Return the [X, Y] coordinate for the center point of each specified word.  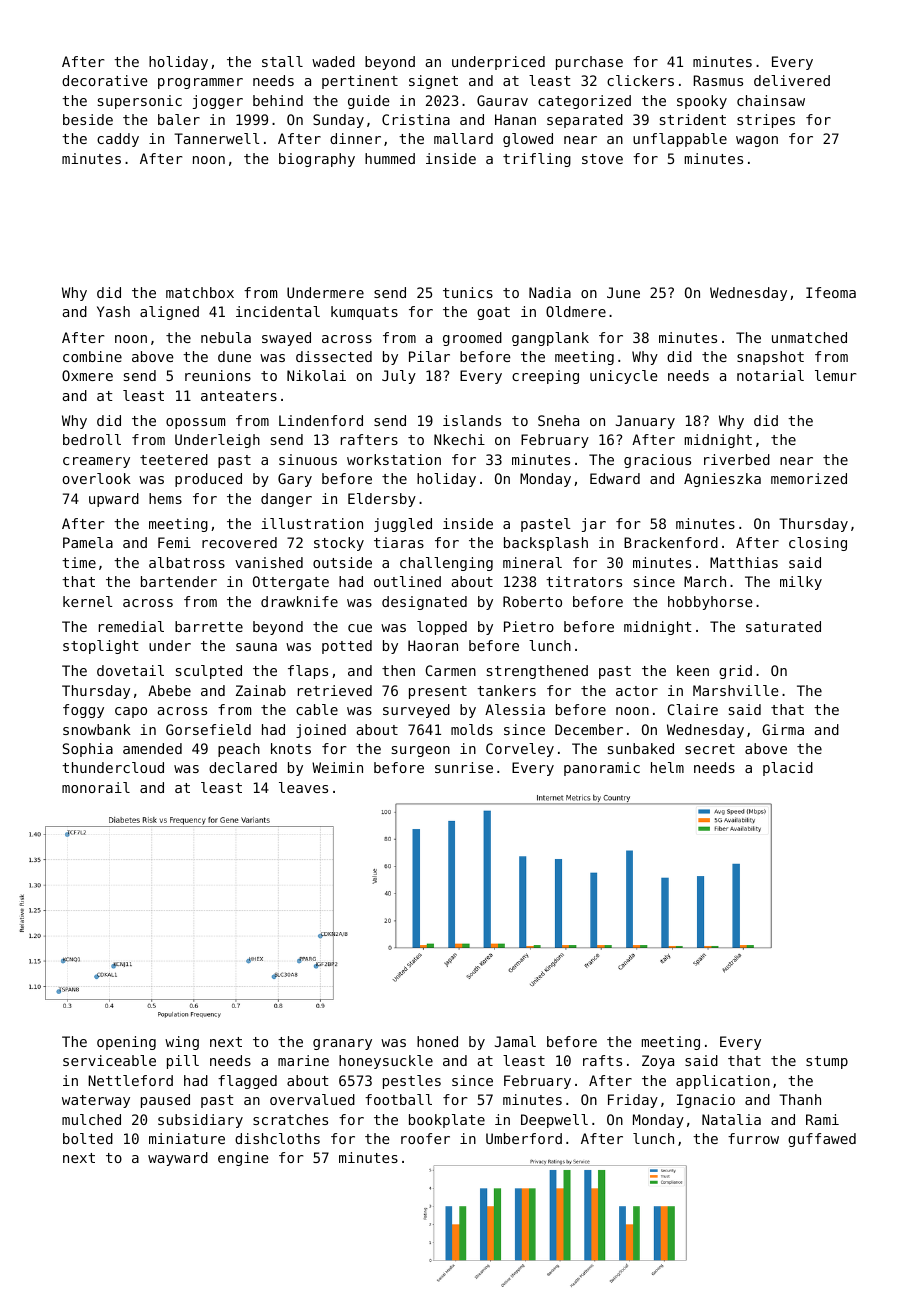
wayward [178, 1159]
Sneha [558, 420]
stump [827, 1062]
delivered [792, 80]
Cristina [416, 119]
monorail [96, 787]
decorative [105, 80]
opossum [195, 423]
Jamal [515, 1041]
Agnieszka [722, 480]
